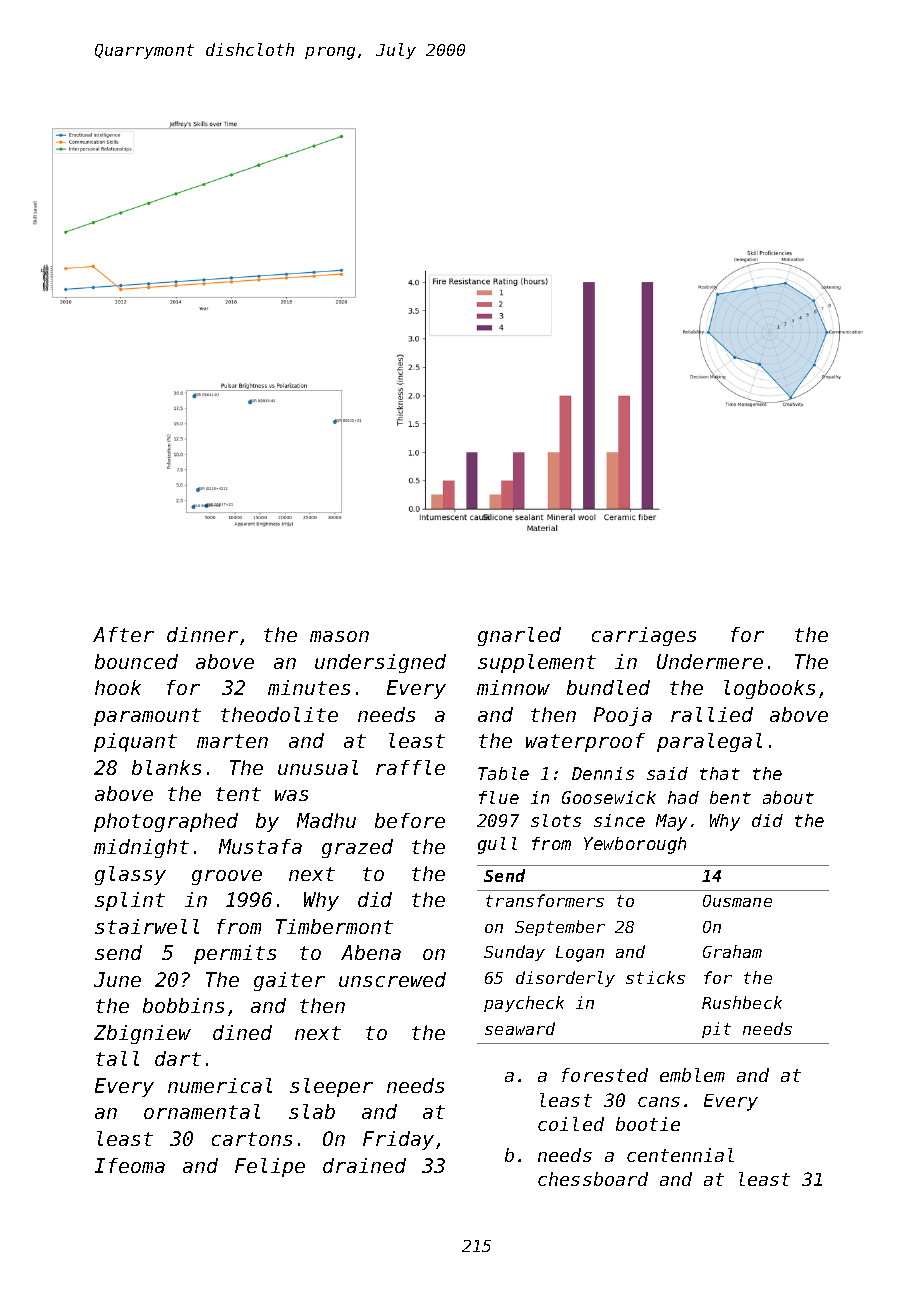 This screenshot has width=924, height=1314. I want to click on gull, so click(497, 845).
